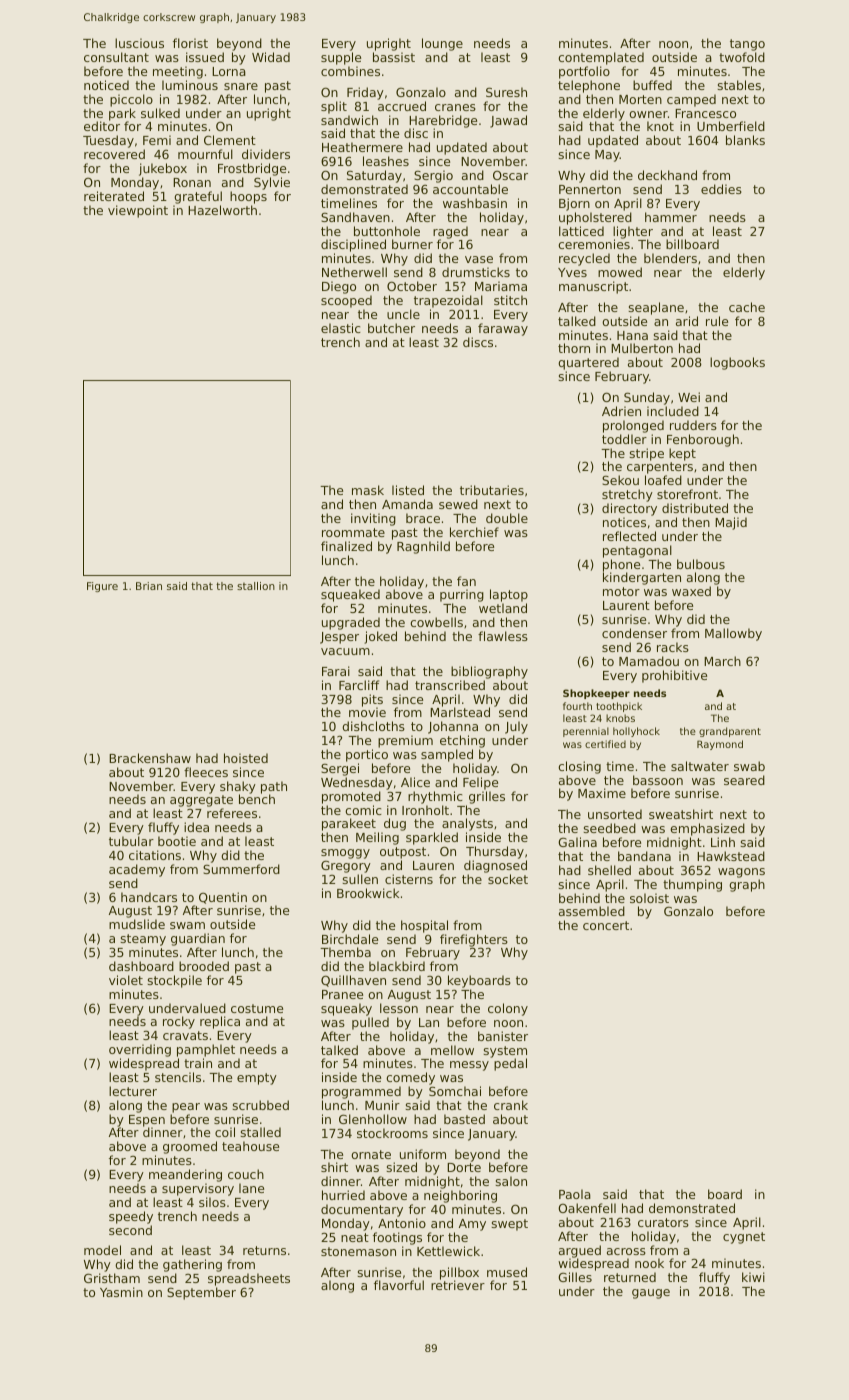 The height and width of the page is (1400, 849). What do you see at coordinates (256, 586) in the page?
I see `stallion` at bounding box center [256, 586].
